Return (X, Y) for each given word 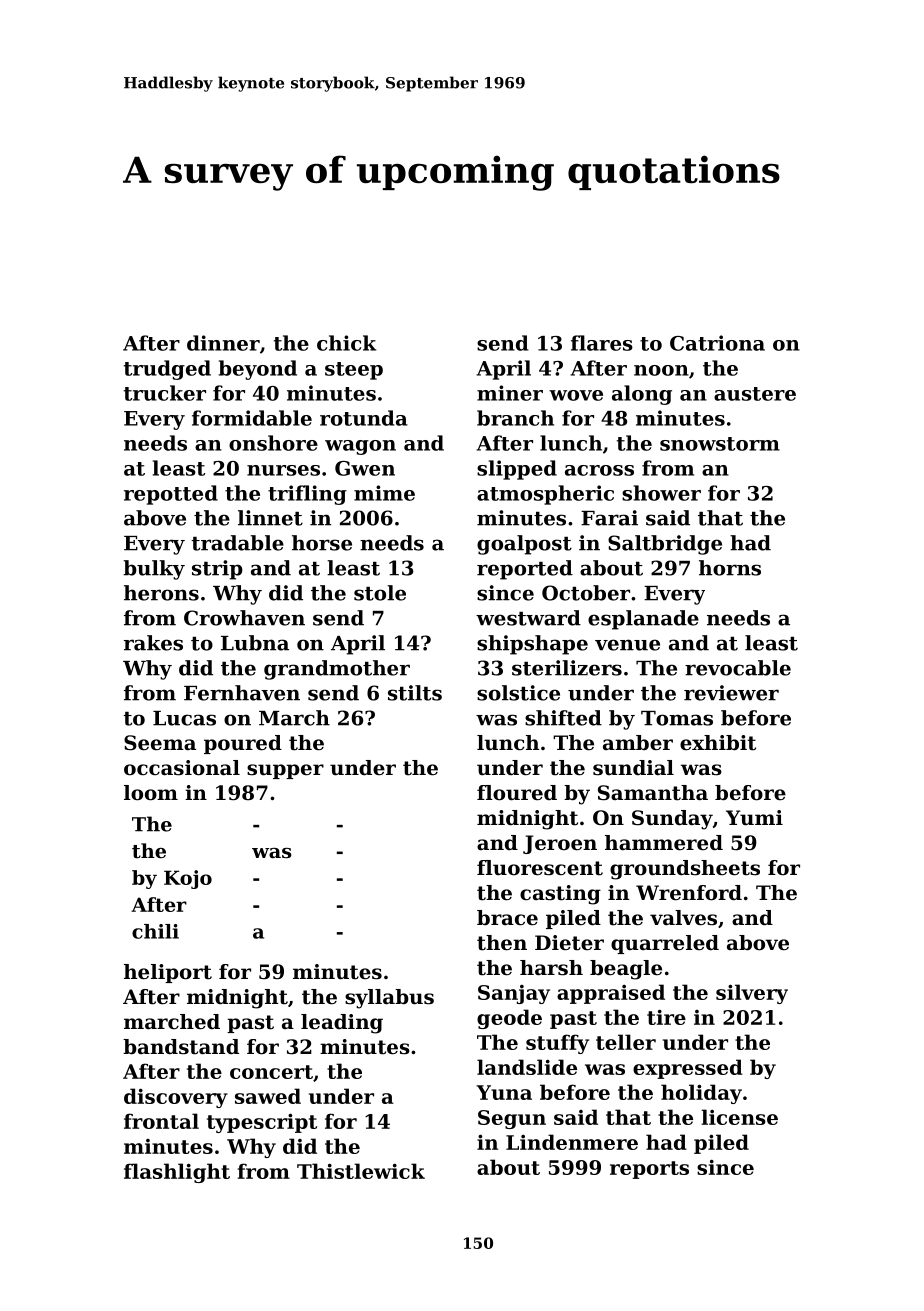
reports (649, 1170)
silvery (752, 994)
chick (346, 343)
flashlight (177, 1173)
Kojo (188, 879)
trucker (165, 393)
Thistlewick (361, 1171)
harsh (551, 968)
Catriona (717, 343)
